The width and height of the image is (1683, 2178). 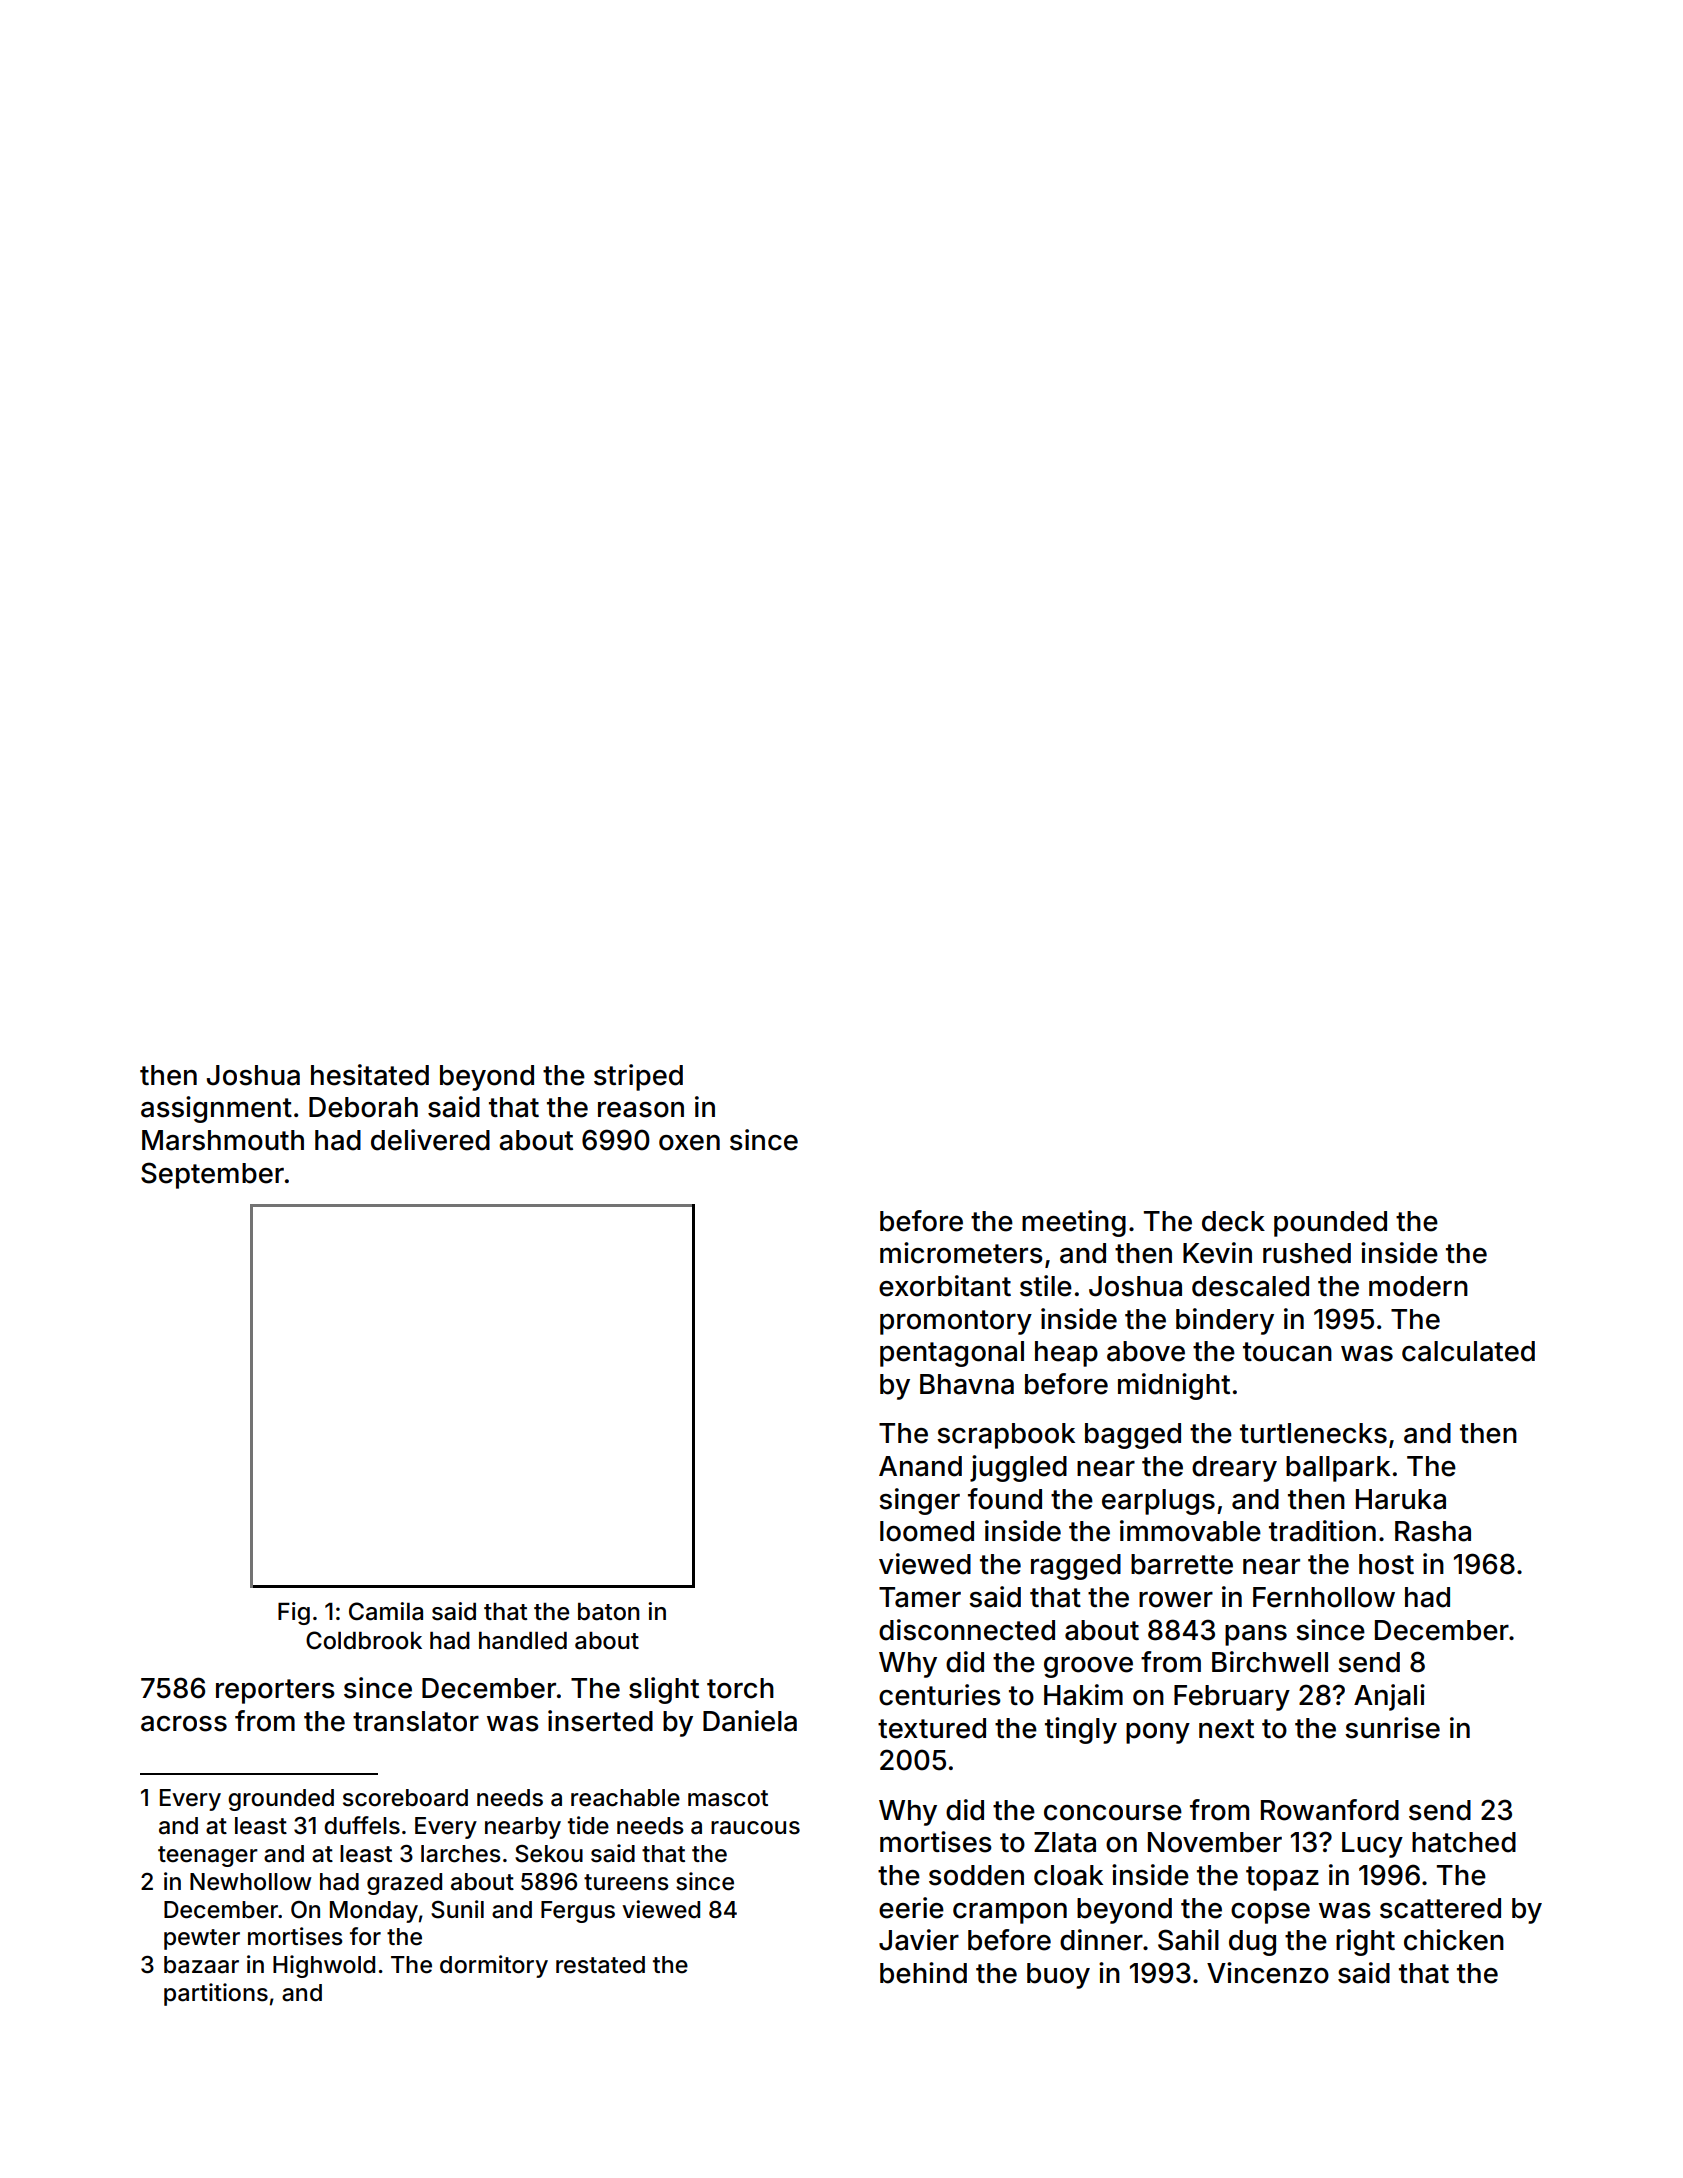 I want to click on Newhollow, so click(x=251, y=1882).
